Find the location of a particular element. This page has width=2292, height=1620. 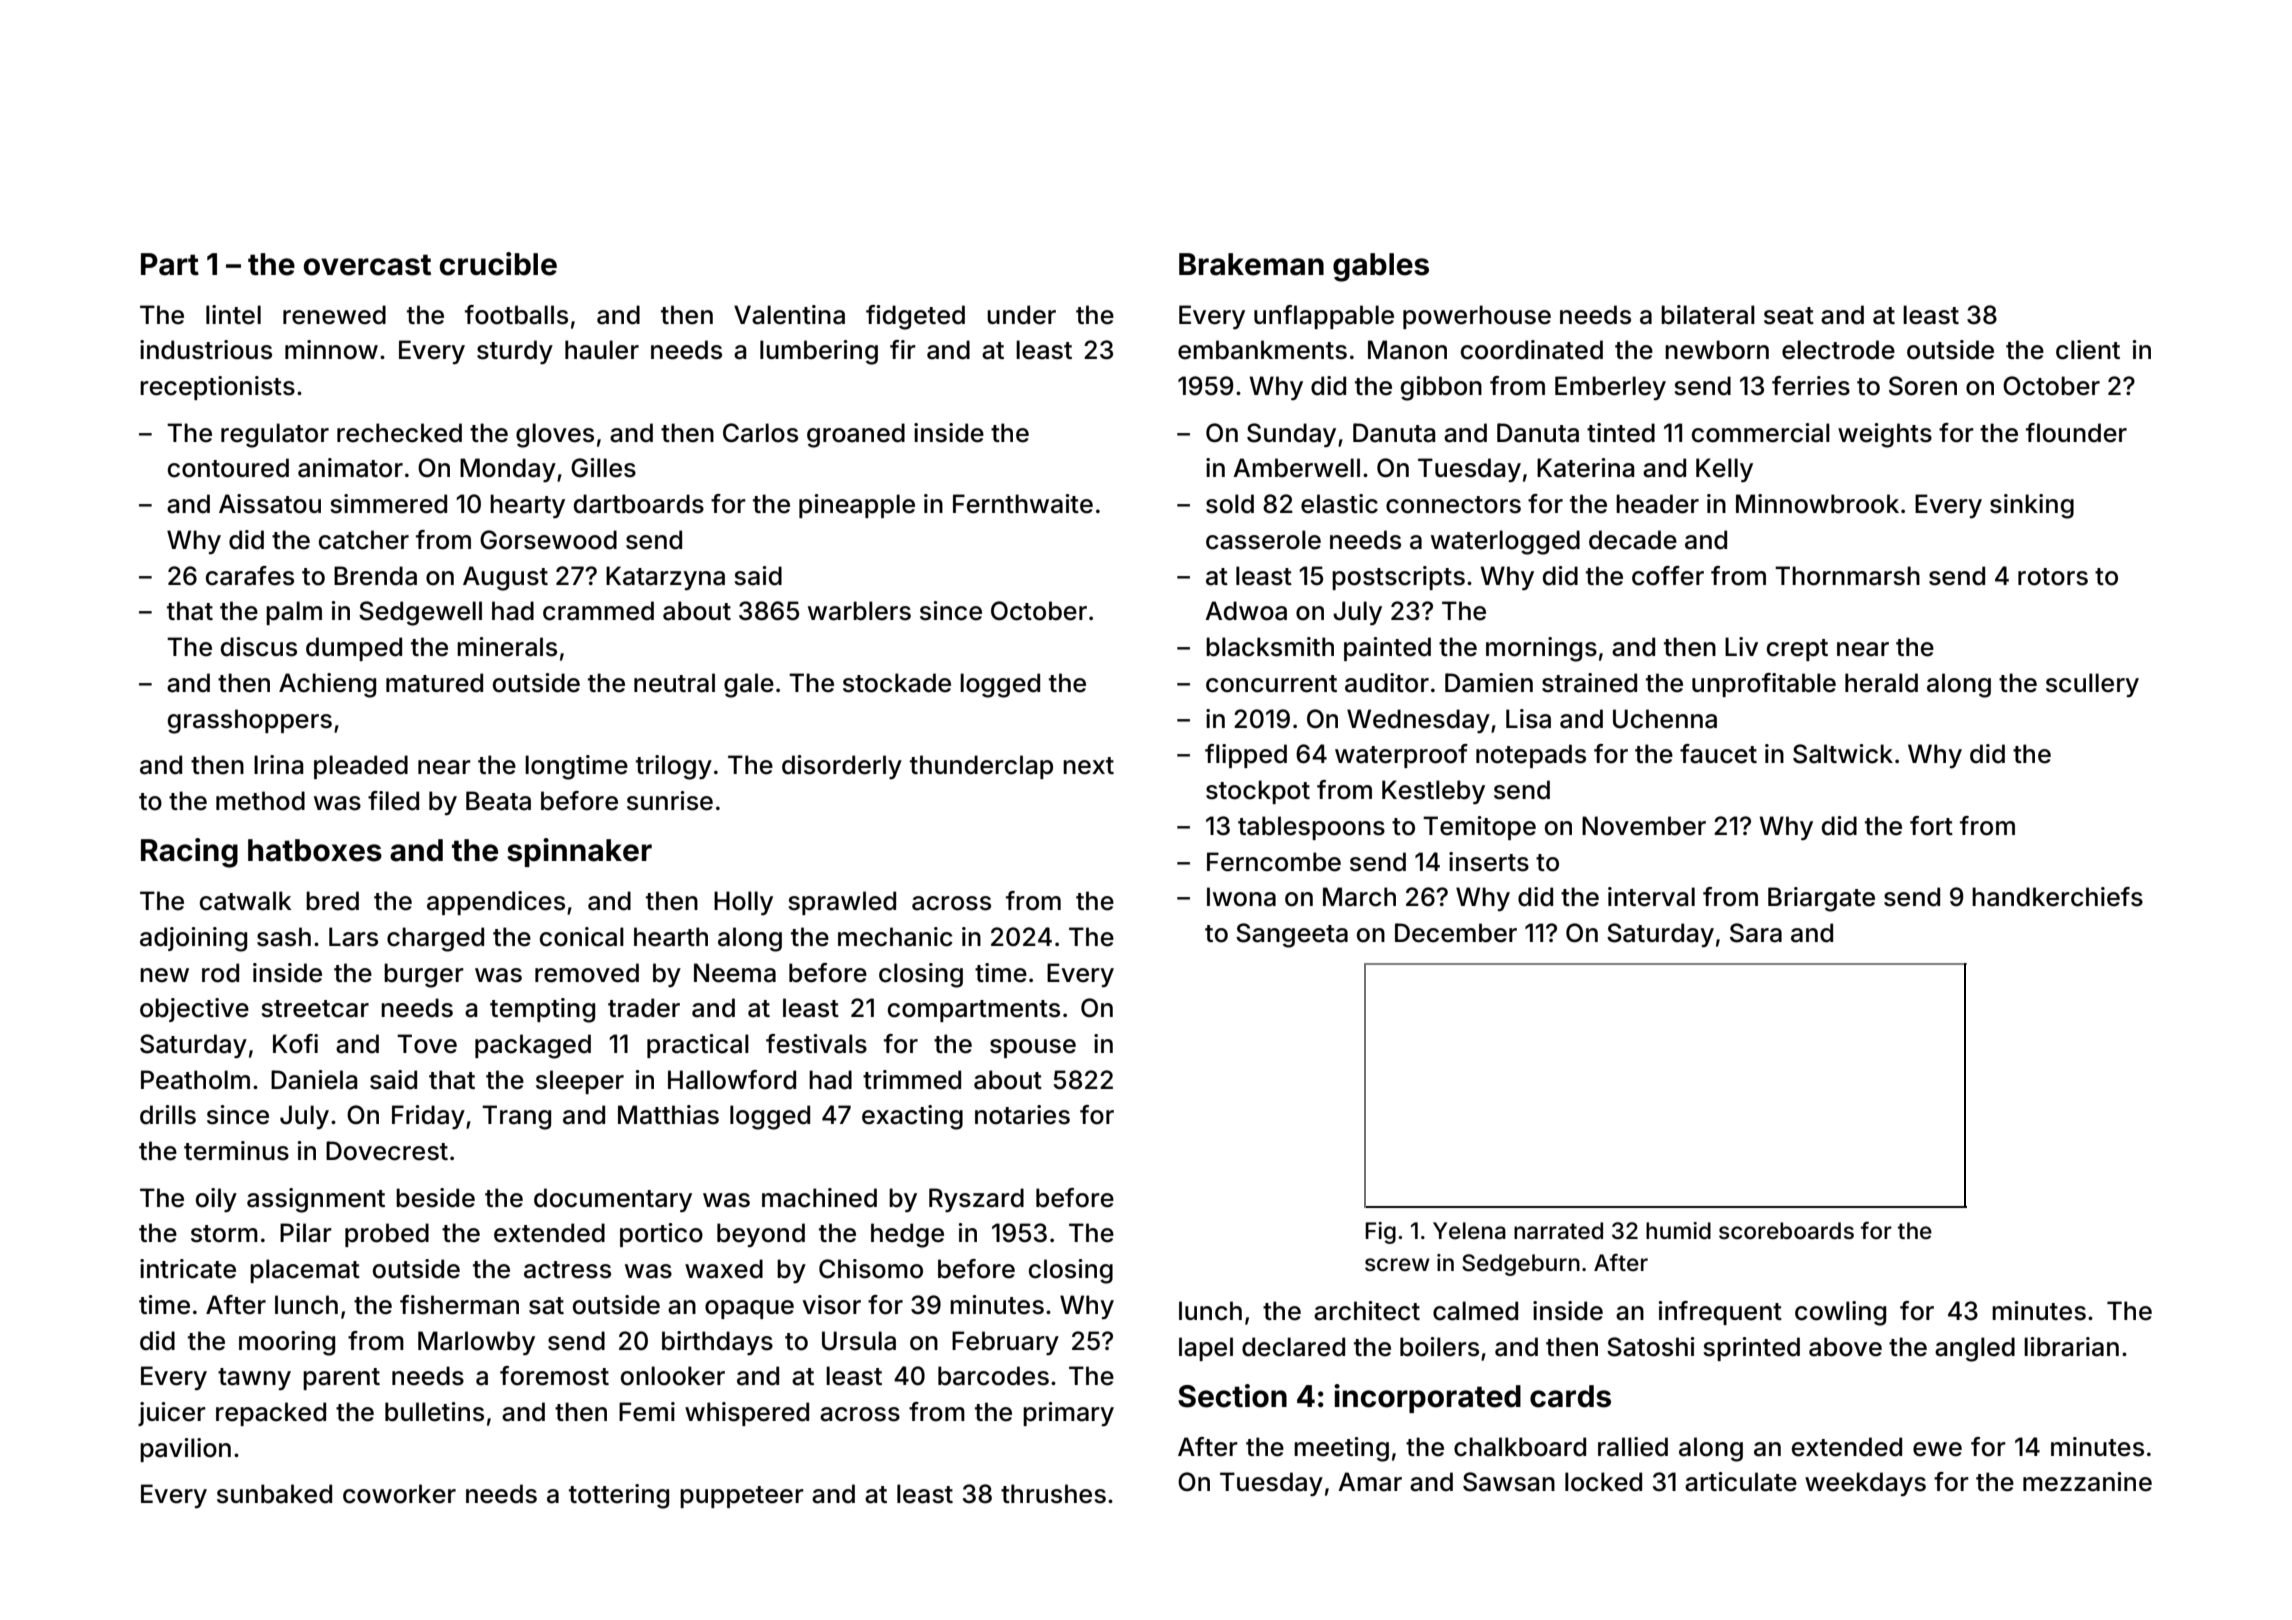

burger is located at coordinates (424, 975).
